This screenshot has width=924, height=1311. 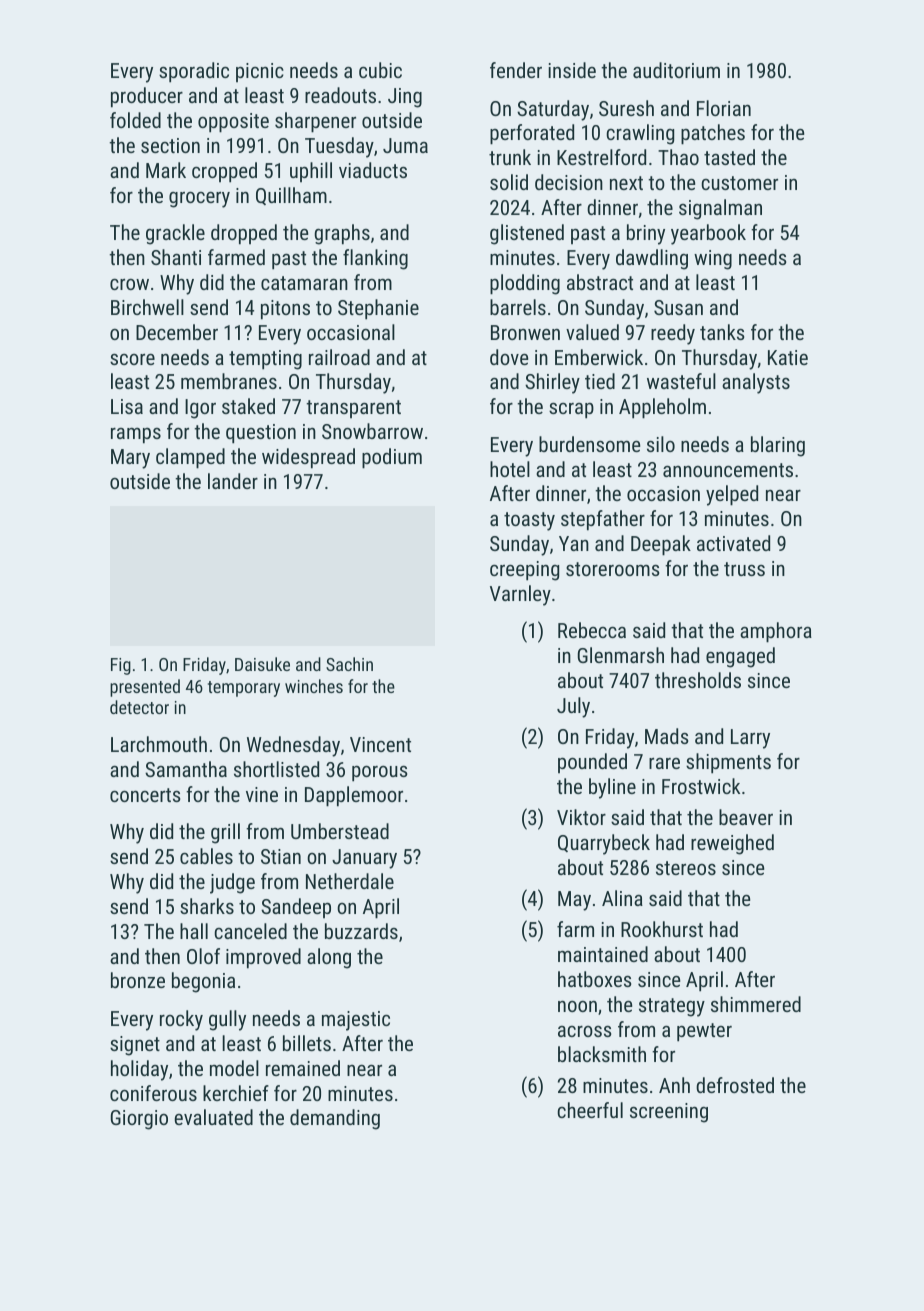 What do you see at coordinates (744, 569) in the screenshot?
I see `truss` at bounding box center [744, 569].
